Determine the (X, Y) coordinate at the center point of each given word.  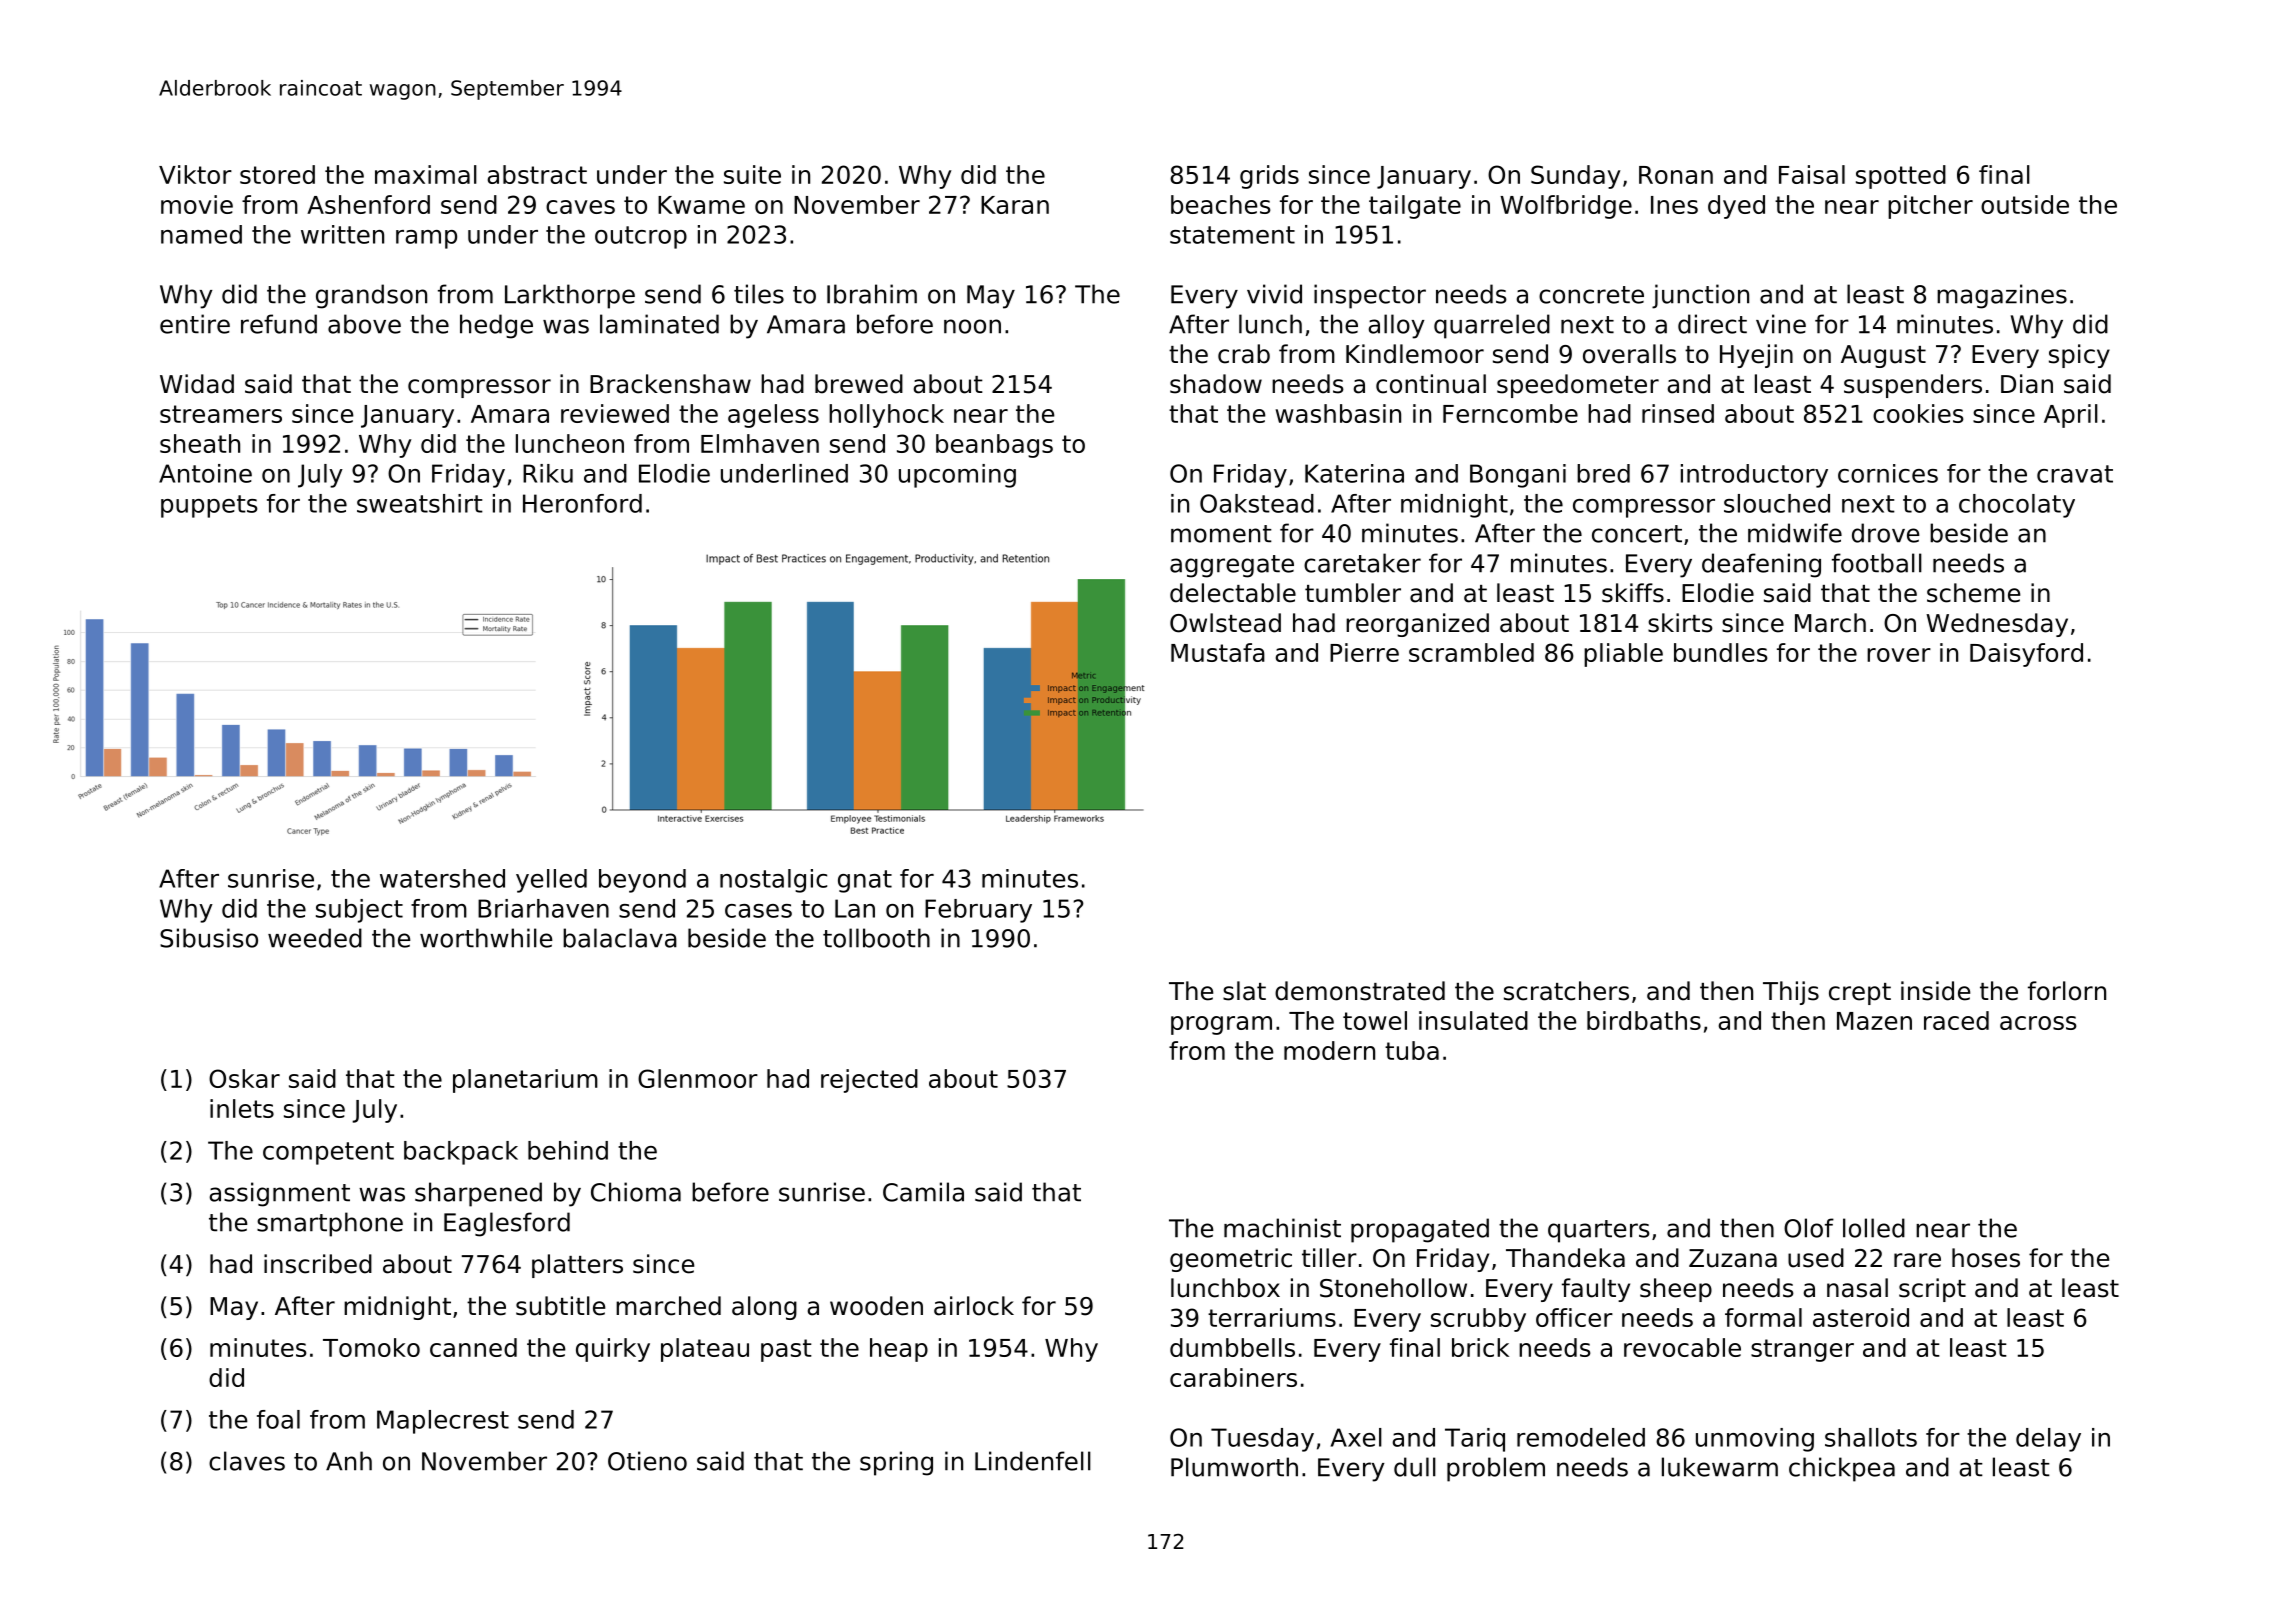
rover (1899, 655)
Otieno (647, 1461)
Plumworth (1234, 1467)
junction (1700, 296)
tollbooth (876, 938)
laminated (659, 324)
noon (972, 326)
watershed (442, 878)
